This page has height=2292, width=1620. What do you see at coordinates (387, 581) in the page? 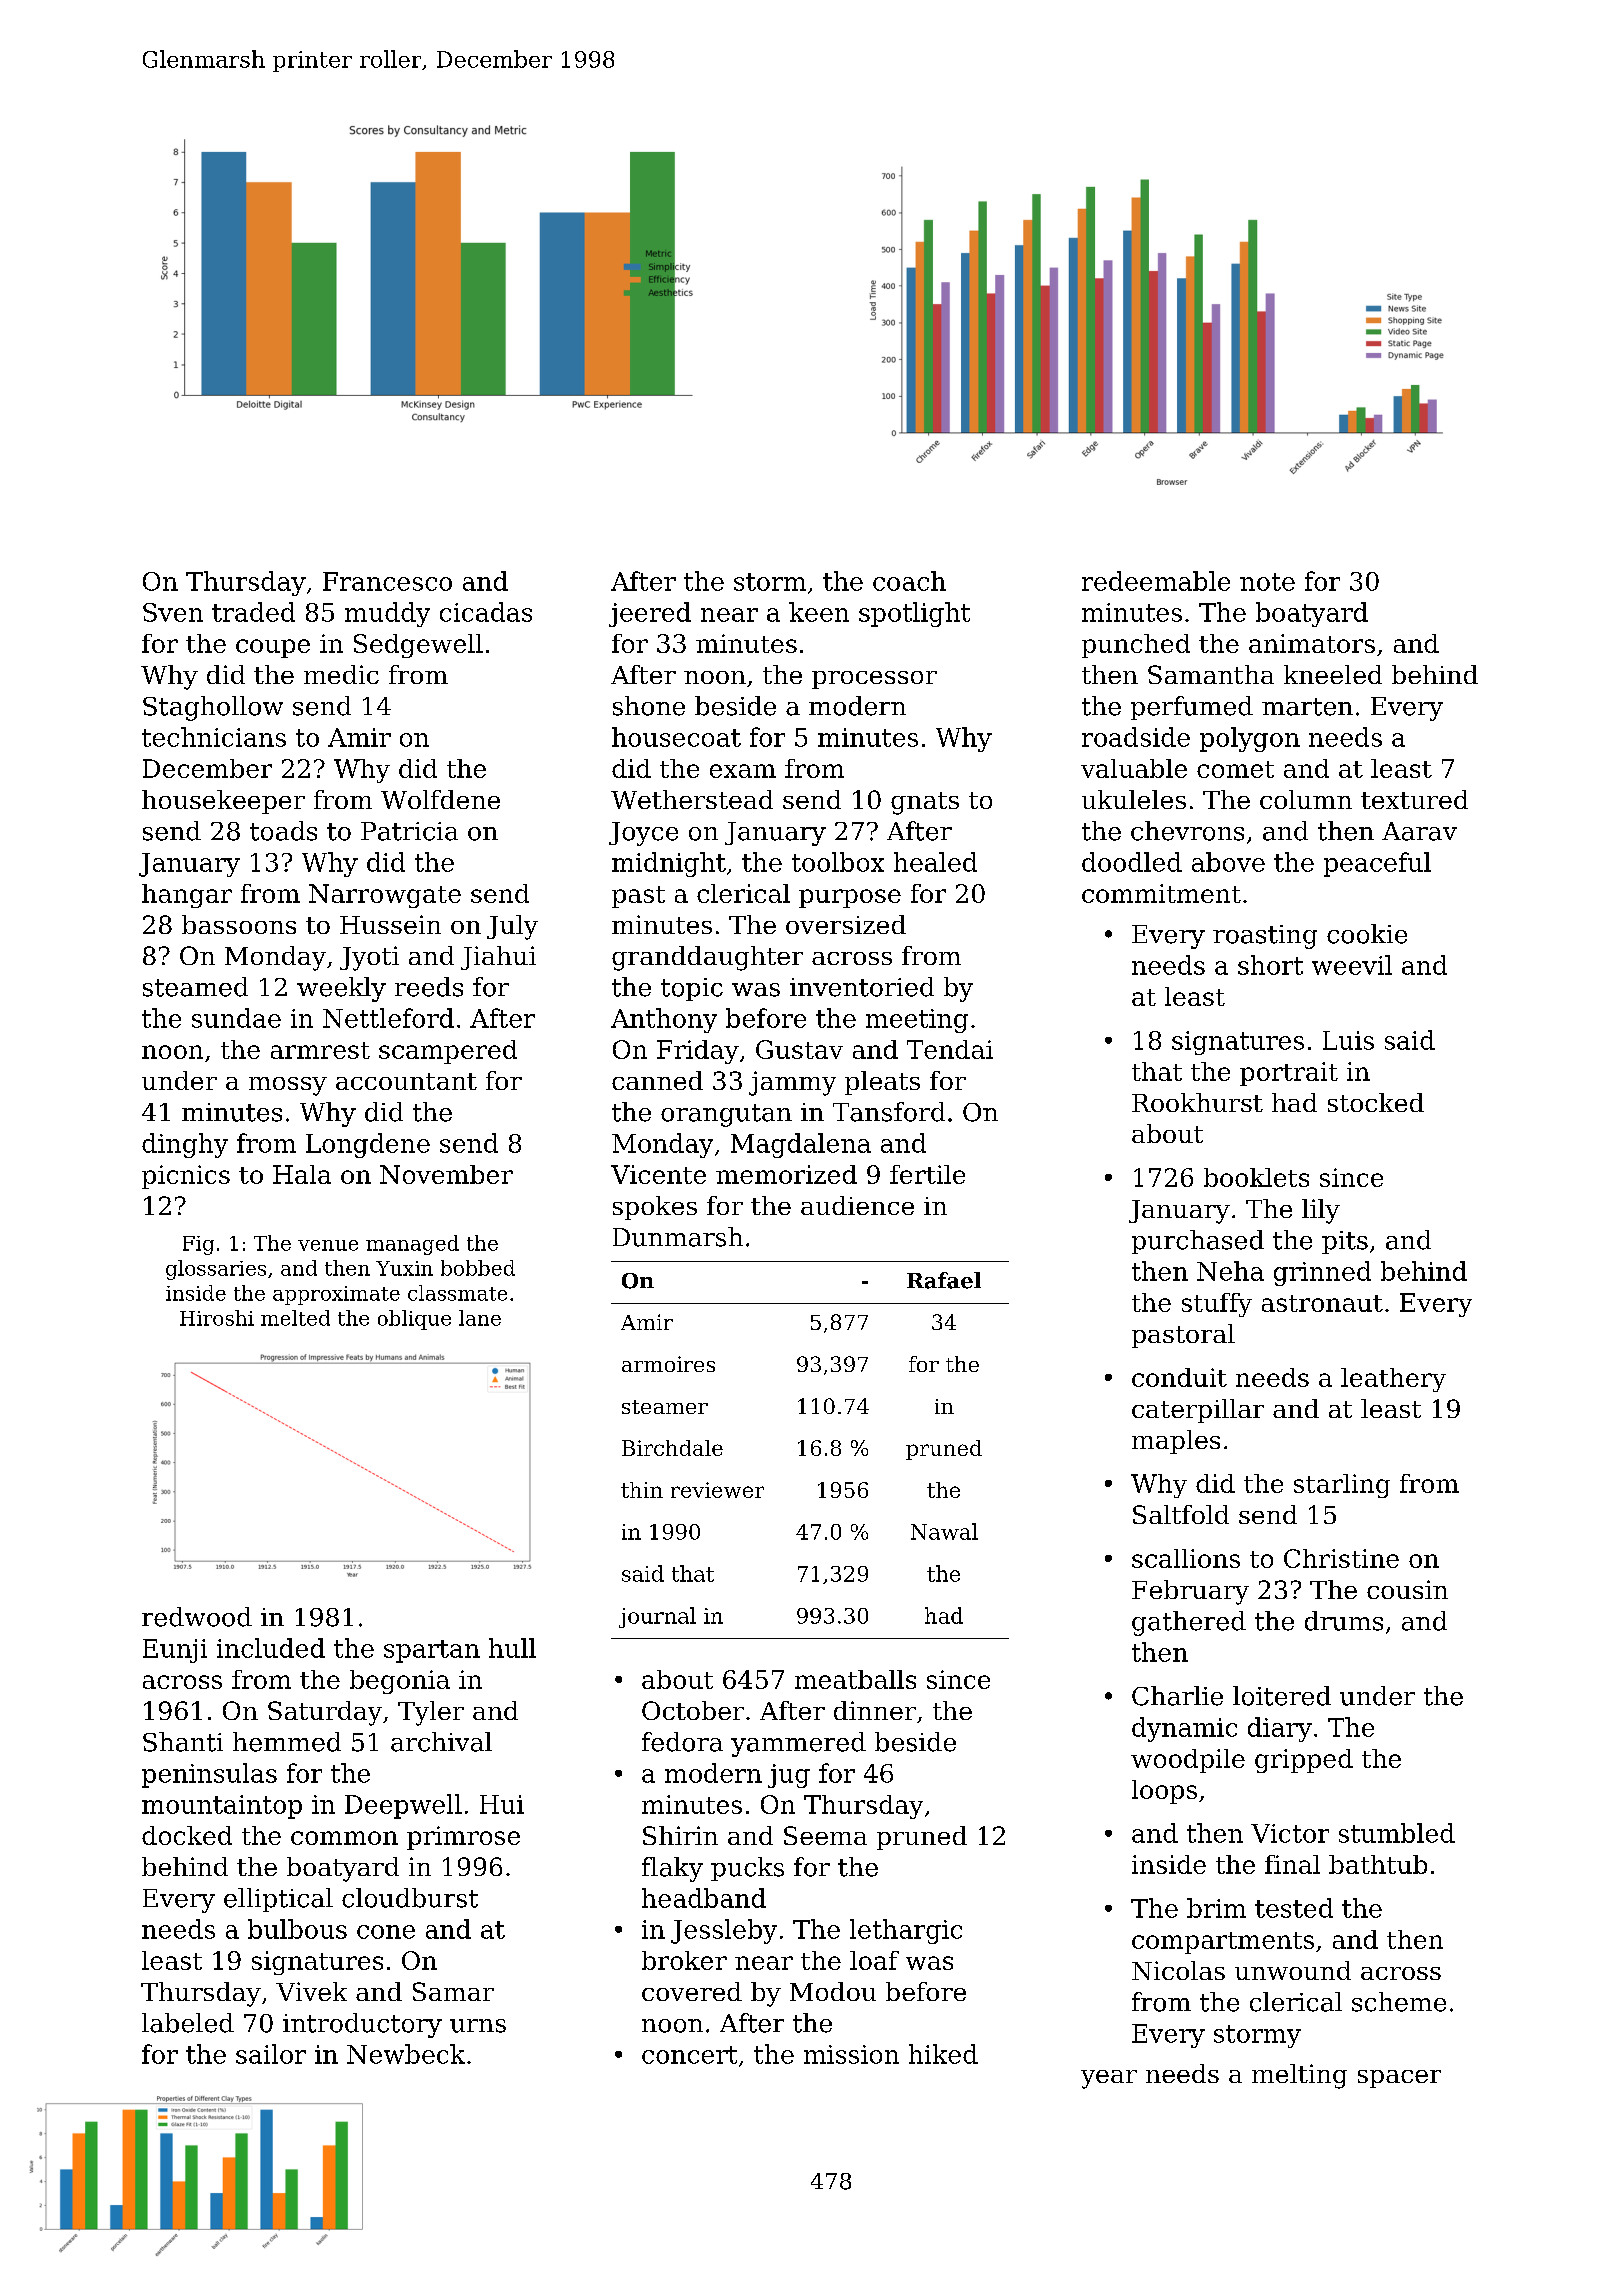
I see `Francesco` at bounding box center [387, 581].
